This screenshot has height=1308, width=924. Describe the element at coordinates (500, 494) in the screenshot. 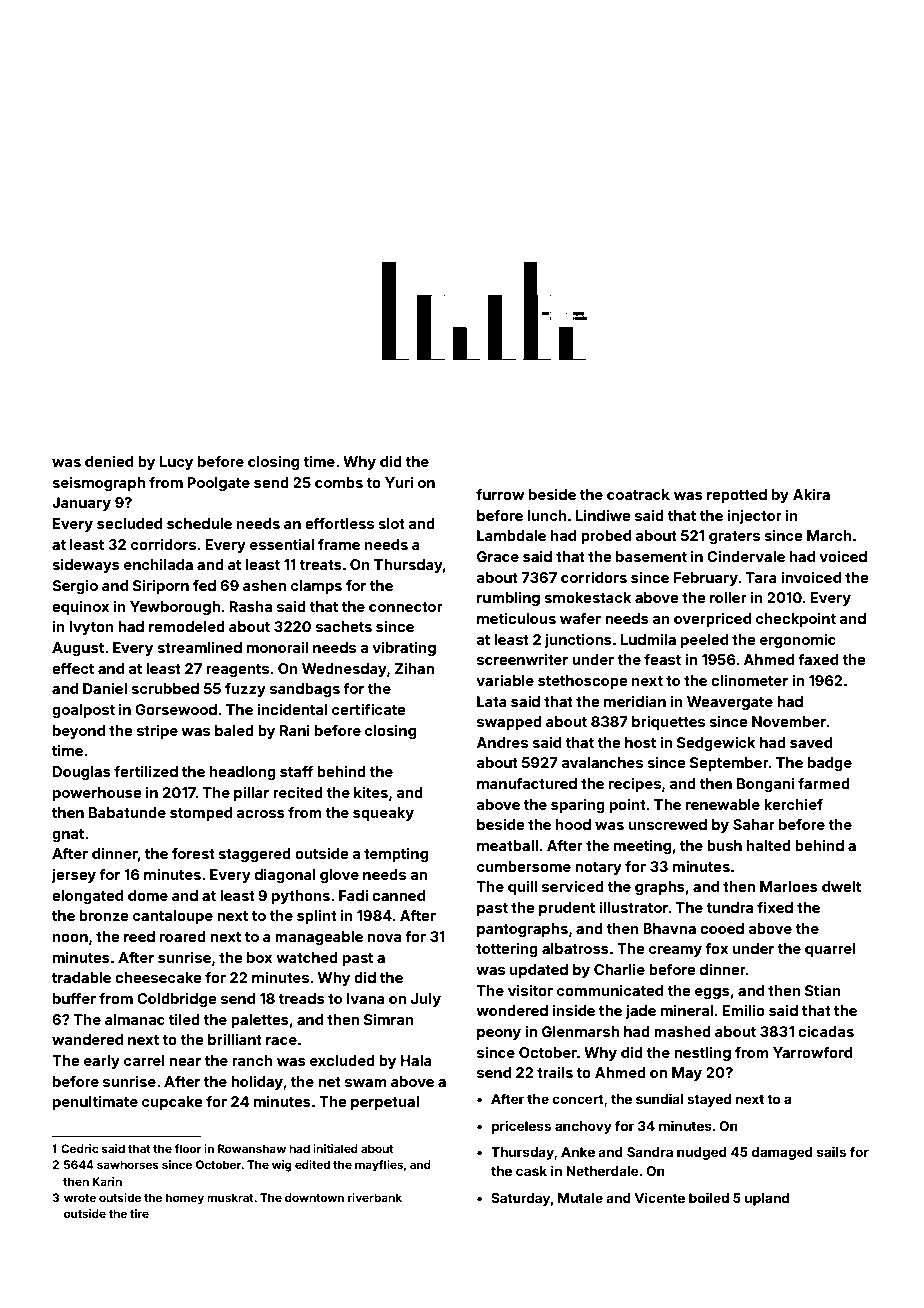

I see `furrow` at that location.
